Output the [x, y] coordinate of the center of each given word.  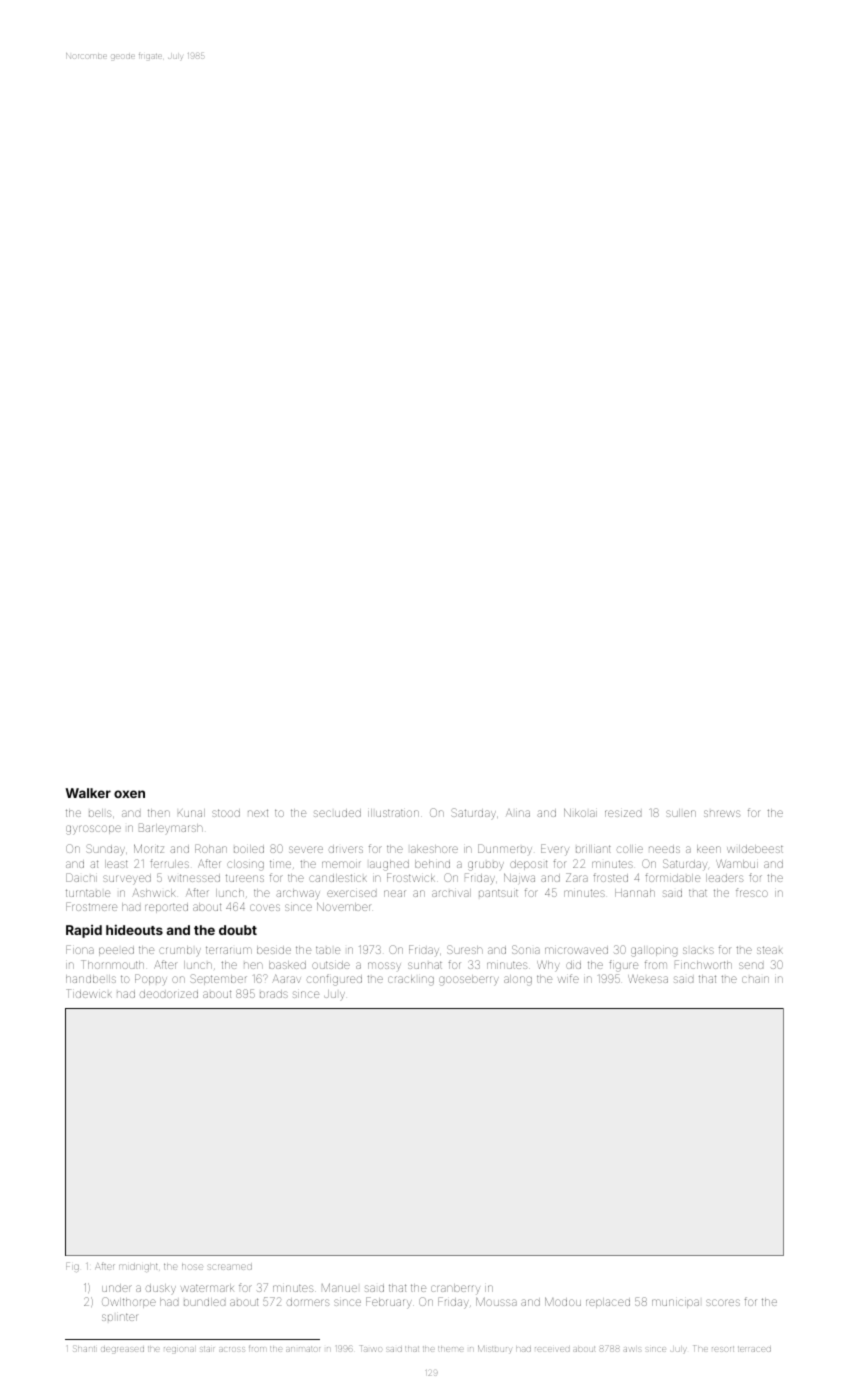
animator [303, 1349]
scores [723, 1302]
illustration [393, 813]
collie [630, 849]
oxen [129, 794]
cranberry [455, 1289]
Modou [563, 1301]
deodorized [169, 994]
